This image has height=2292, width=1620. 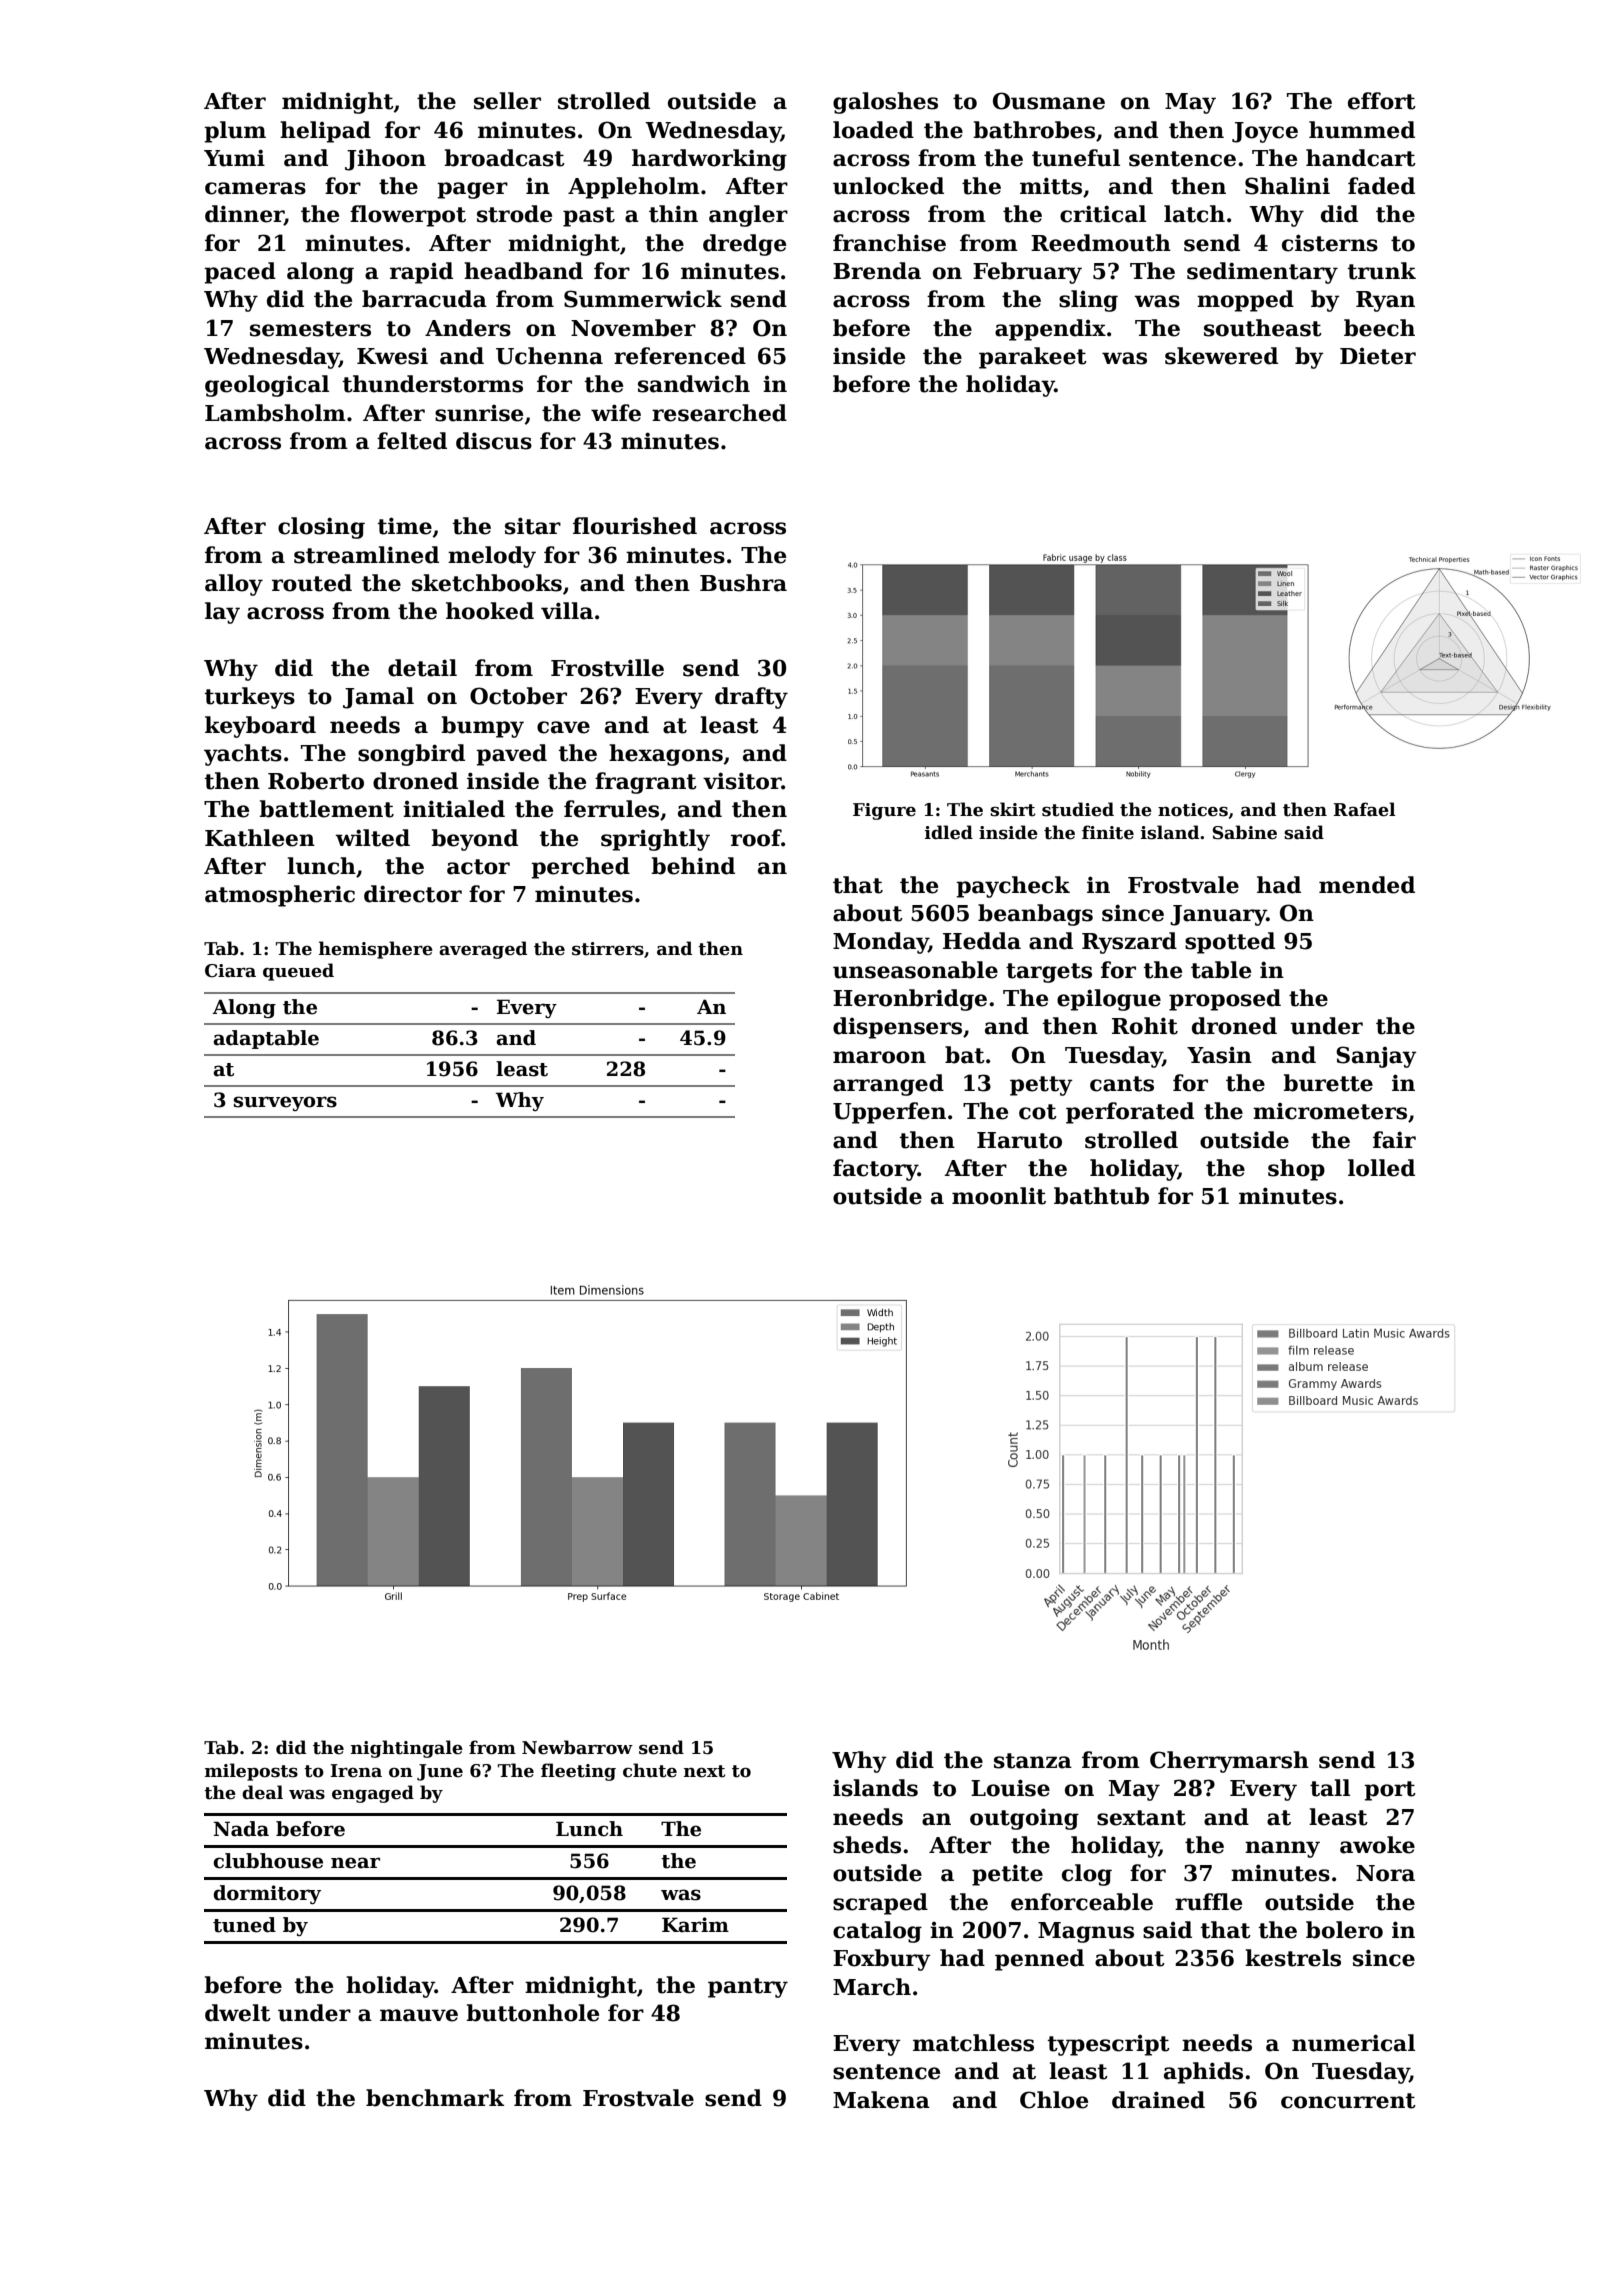 I want to click on wilted, so click(x=372, y=838).
